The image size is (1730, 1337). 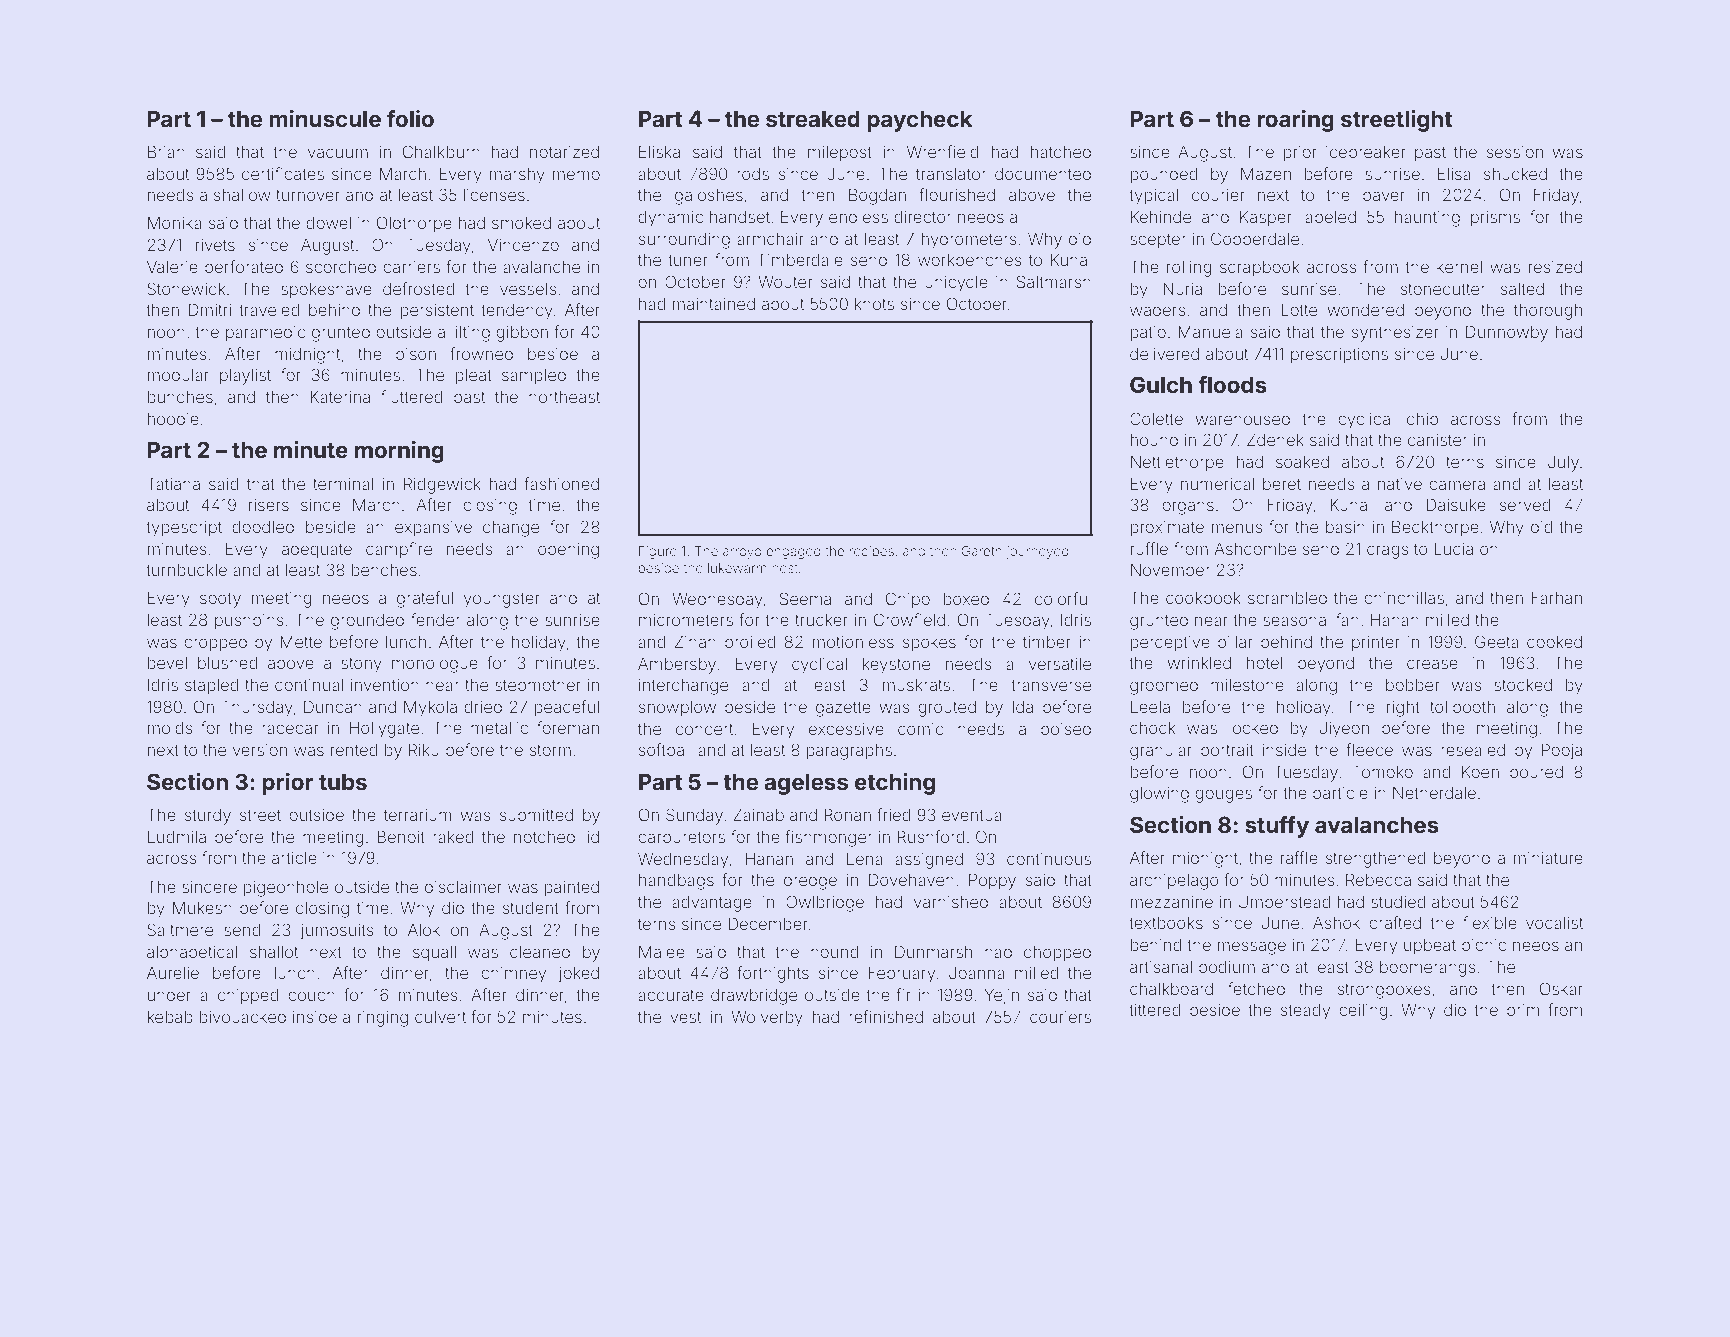 I want to click on prescriptions, so click(x=1339, y=356).
